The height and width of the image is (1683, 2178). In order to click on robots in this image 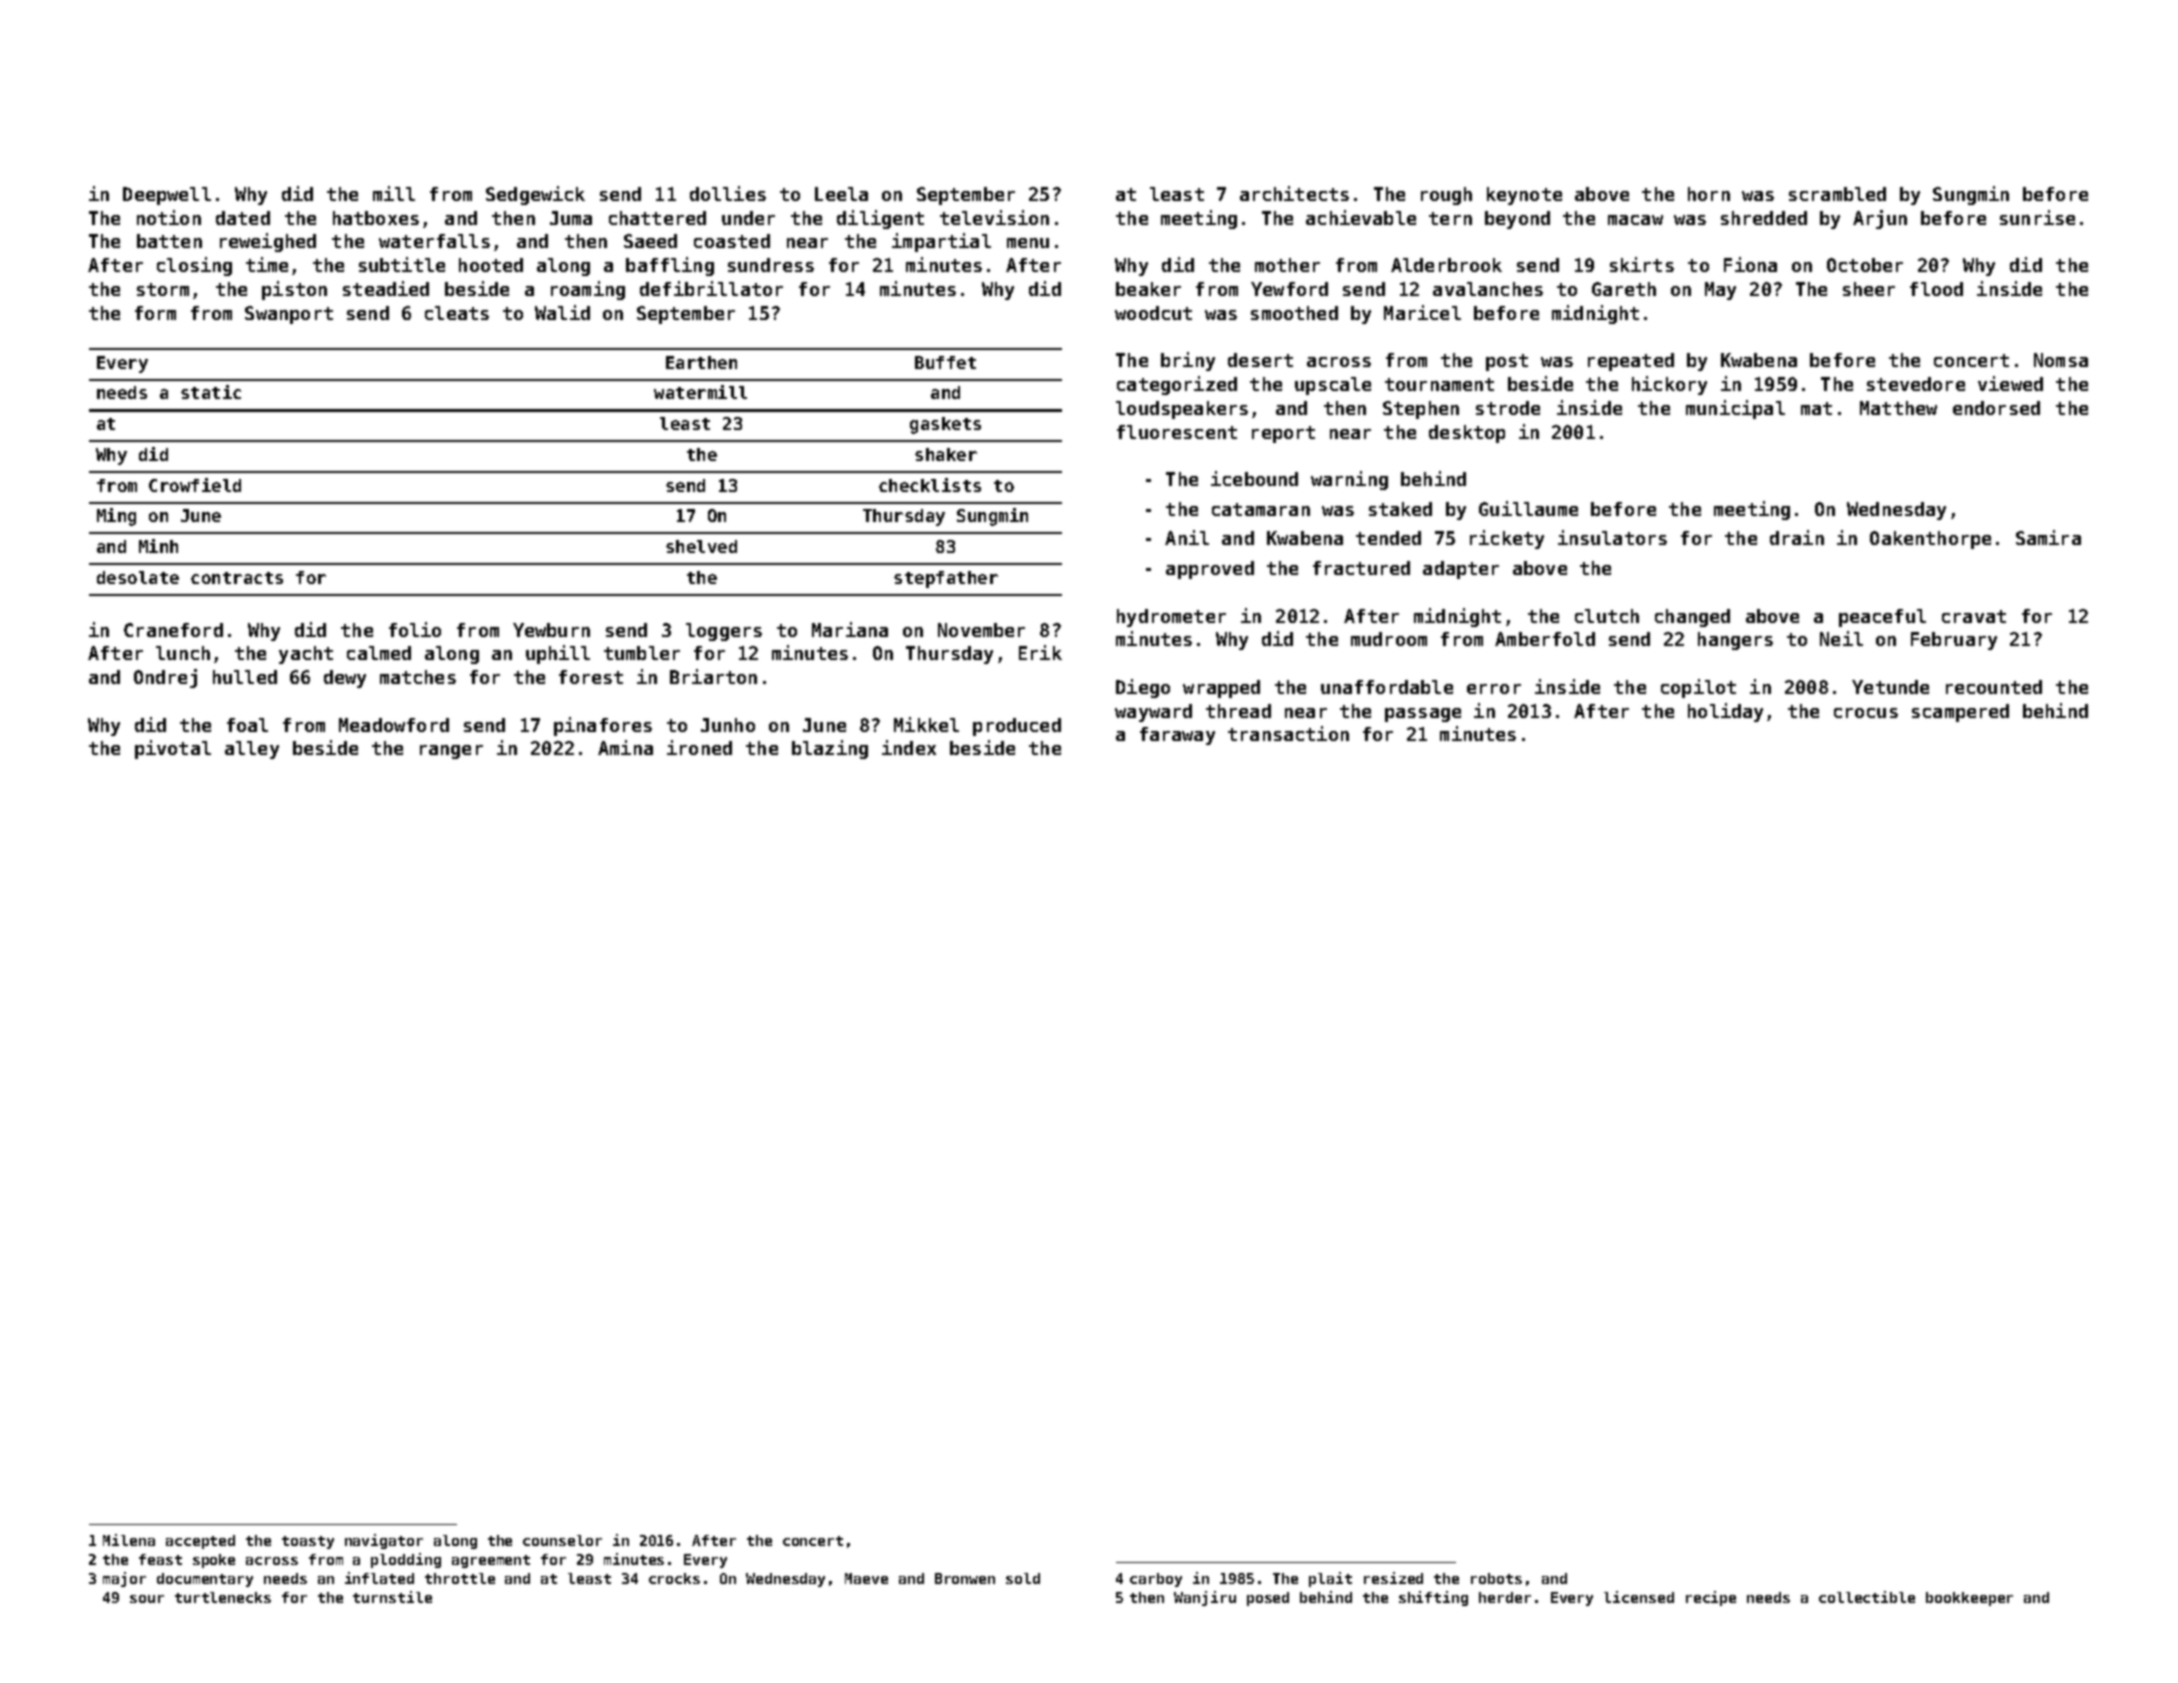, I will do `click(1496, 1578)`.
